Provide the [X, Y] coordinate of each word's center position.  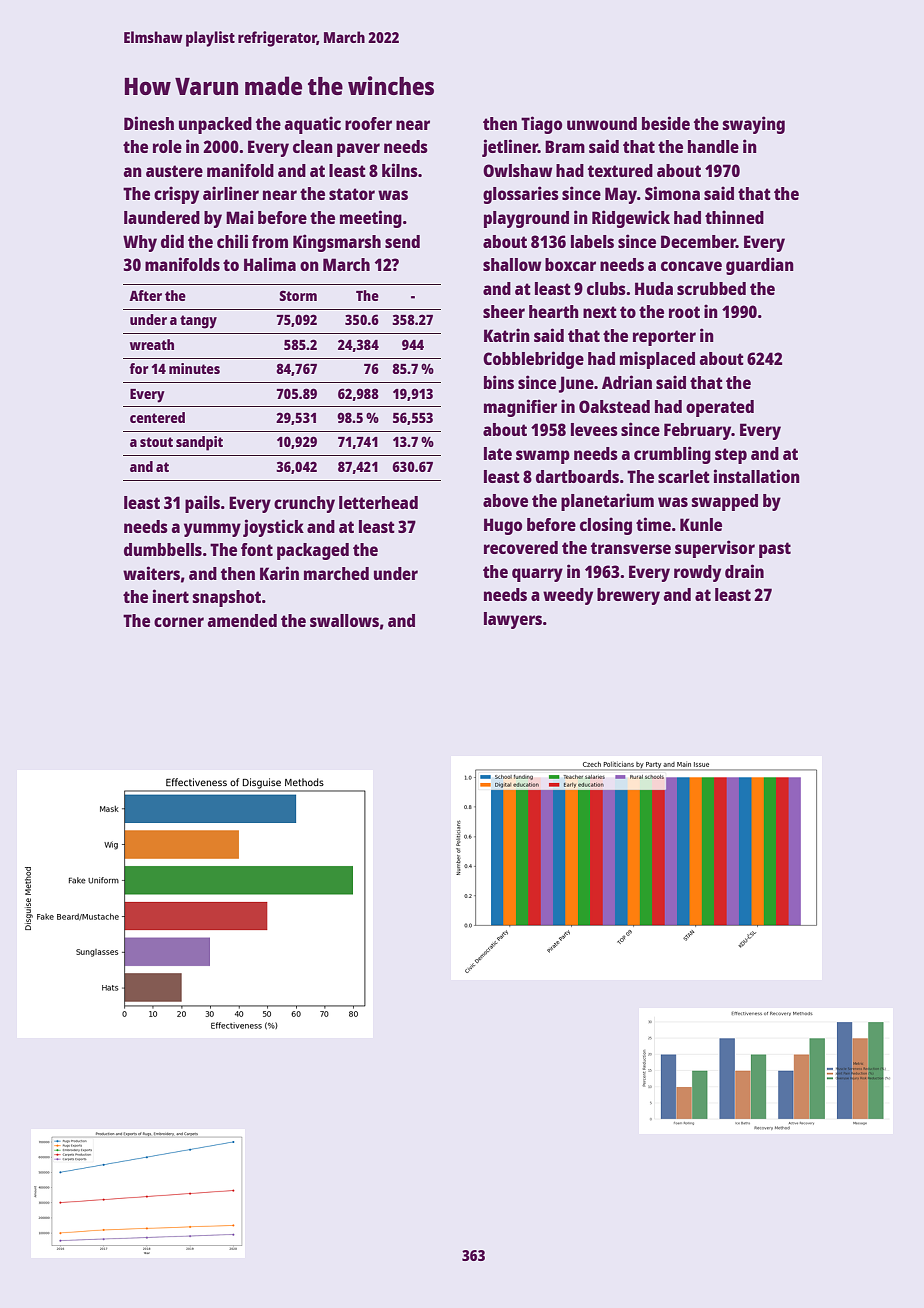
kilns [400, 170]
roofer [368, 123]
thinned [734, 217]
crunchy [304, 504]
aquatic [313, 125]
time [653, 524]
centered [157, 417]
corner [179, 622]
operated [720, 408]
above [505, 500]
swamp [543, 457]
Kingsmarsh [337, 243]
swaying [754, 125]
